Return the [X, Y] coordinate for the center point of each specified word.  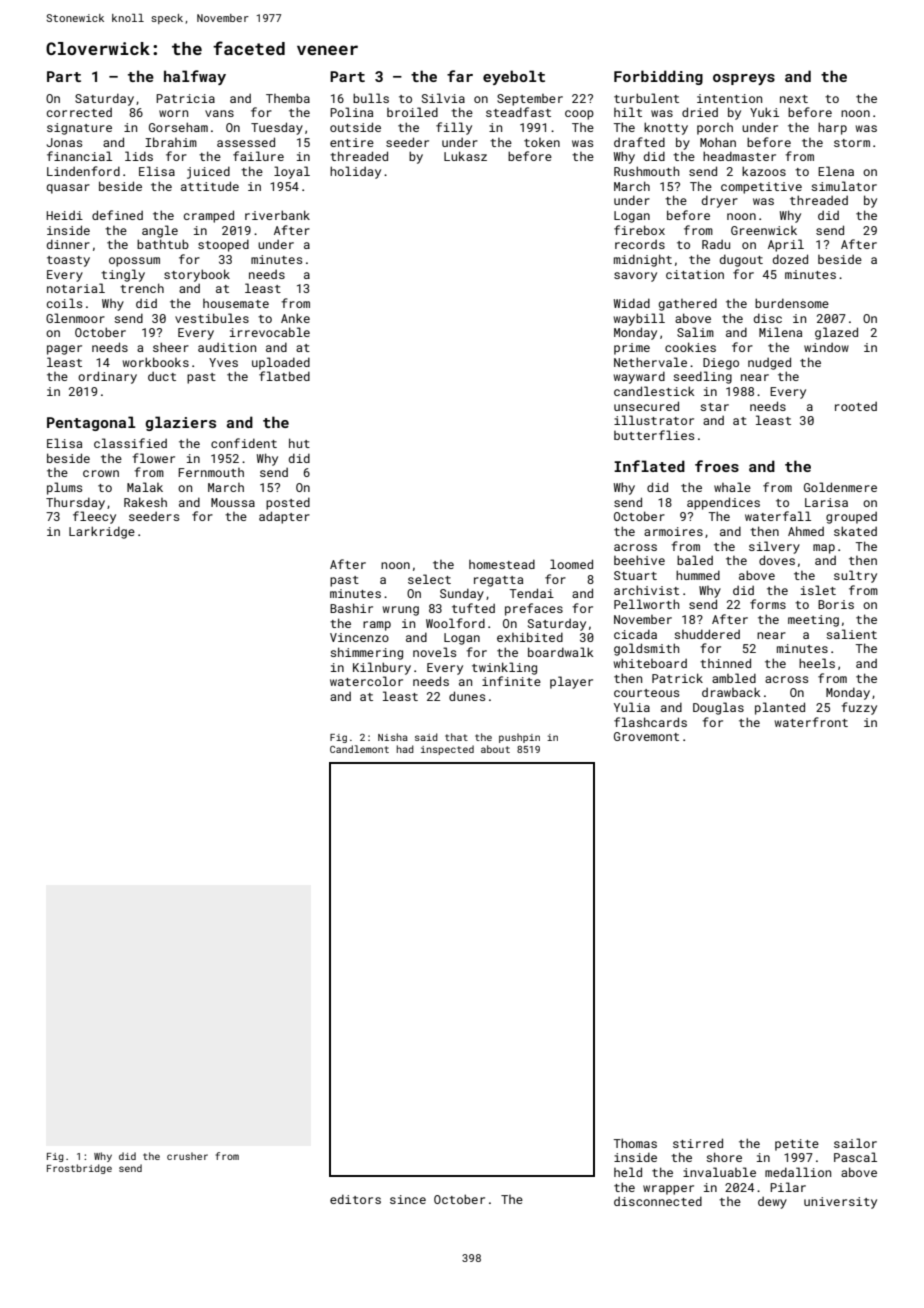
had [405, 749]
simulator [844, 186]
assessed [246, 142]
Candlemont [359, 749]
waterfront [811, 722]
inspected [447, 750]
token [542, 142]
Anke [295, 318]
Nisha [393, 737]
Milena [780, 332]
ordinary [107, 377]
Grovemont [646, 736]
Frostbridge [79, 1169]
